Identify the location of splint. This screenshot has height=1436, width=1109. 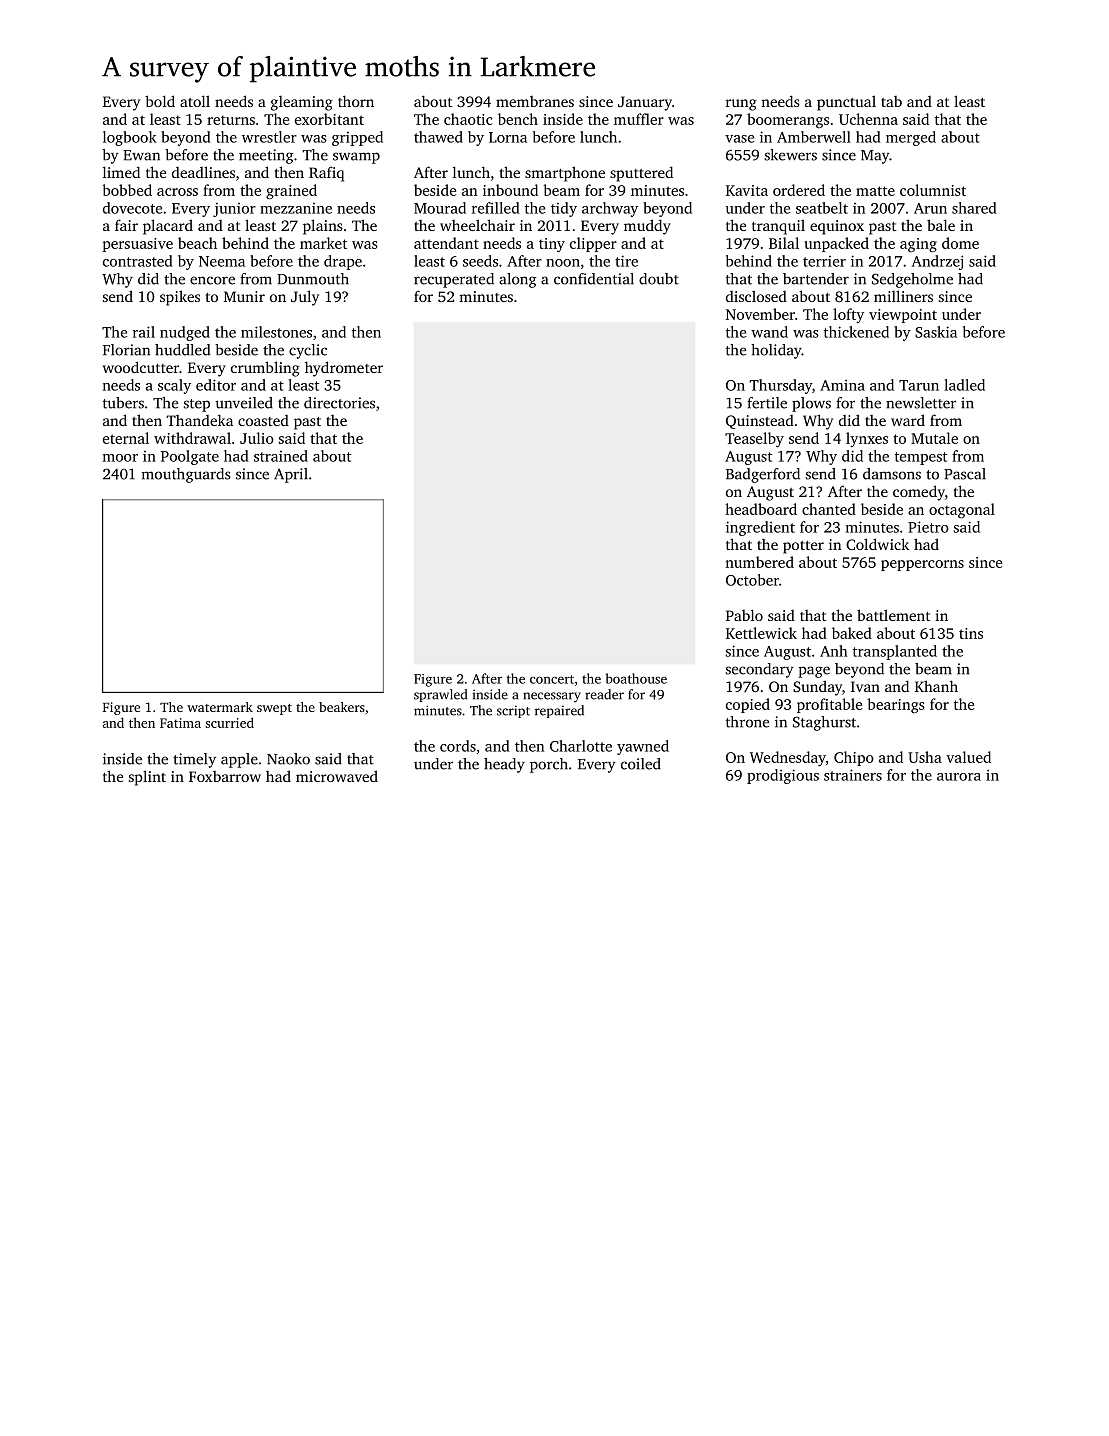
(147, 778).
